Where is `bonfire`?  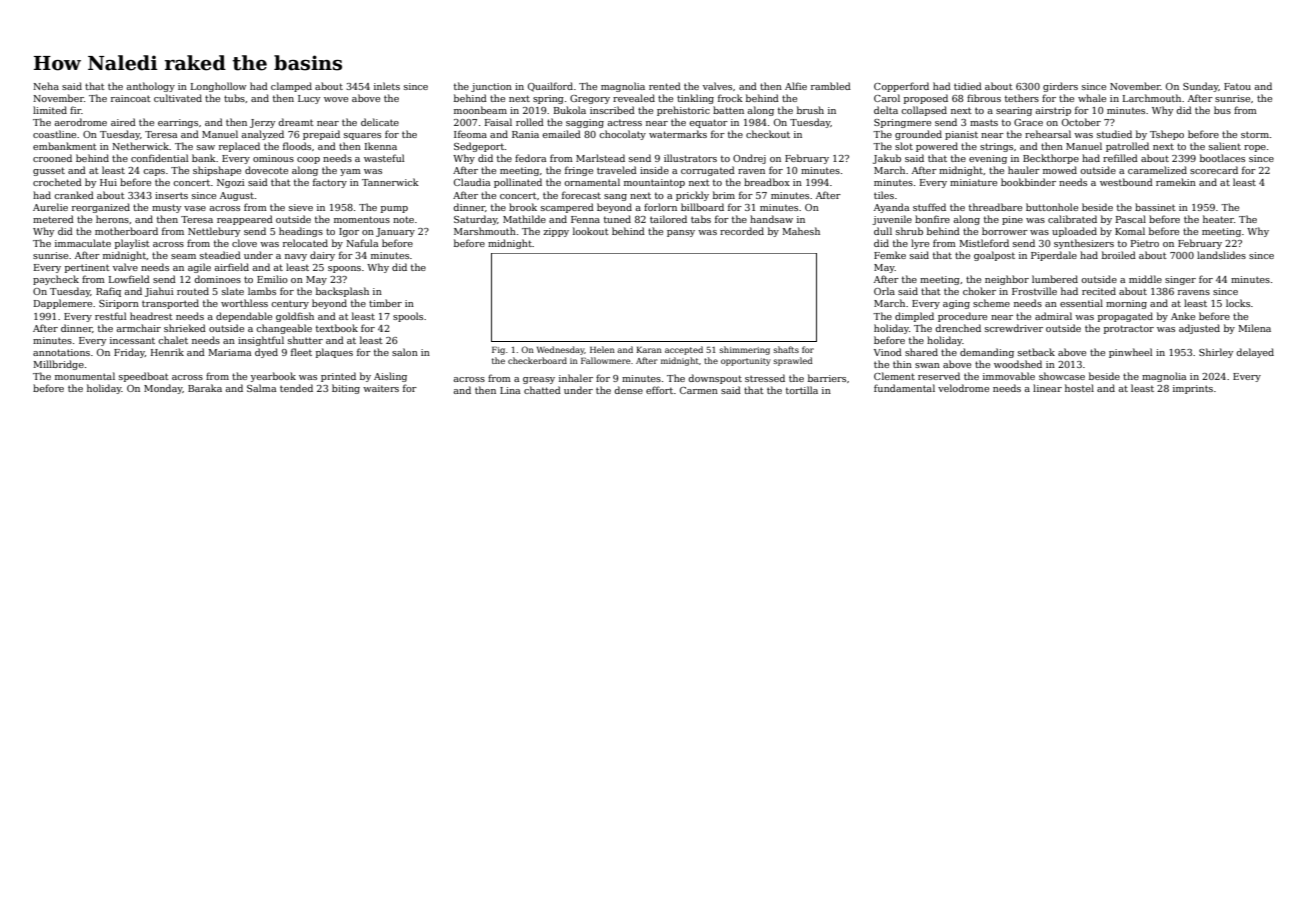 bonfire is located at coordinates (932, 219).
